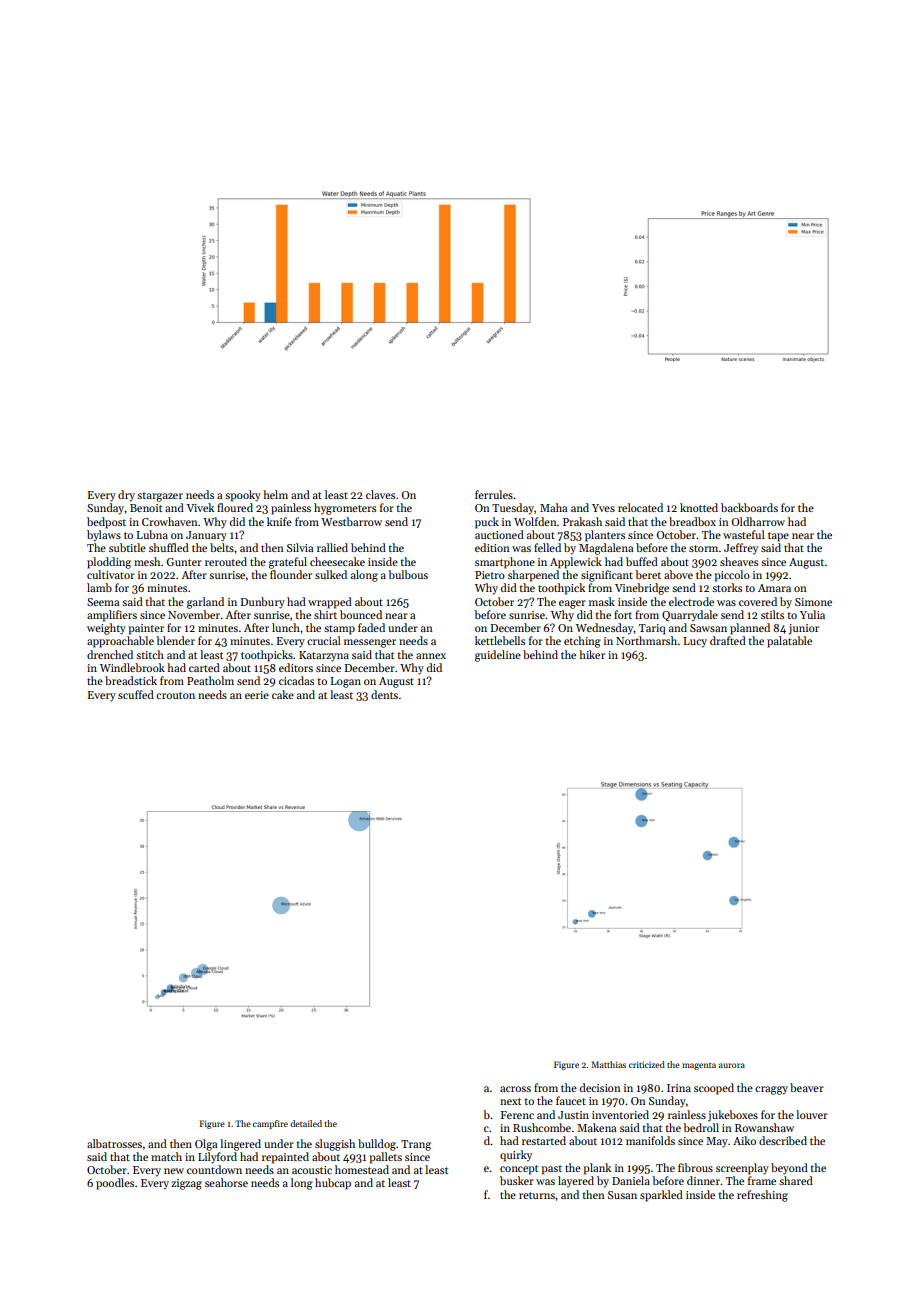 This document has height=1308, width=924. What do you see at coordinates (175, 695) in the document?
I see `crouton` at bounding box center [175, 695].
